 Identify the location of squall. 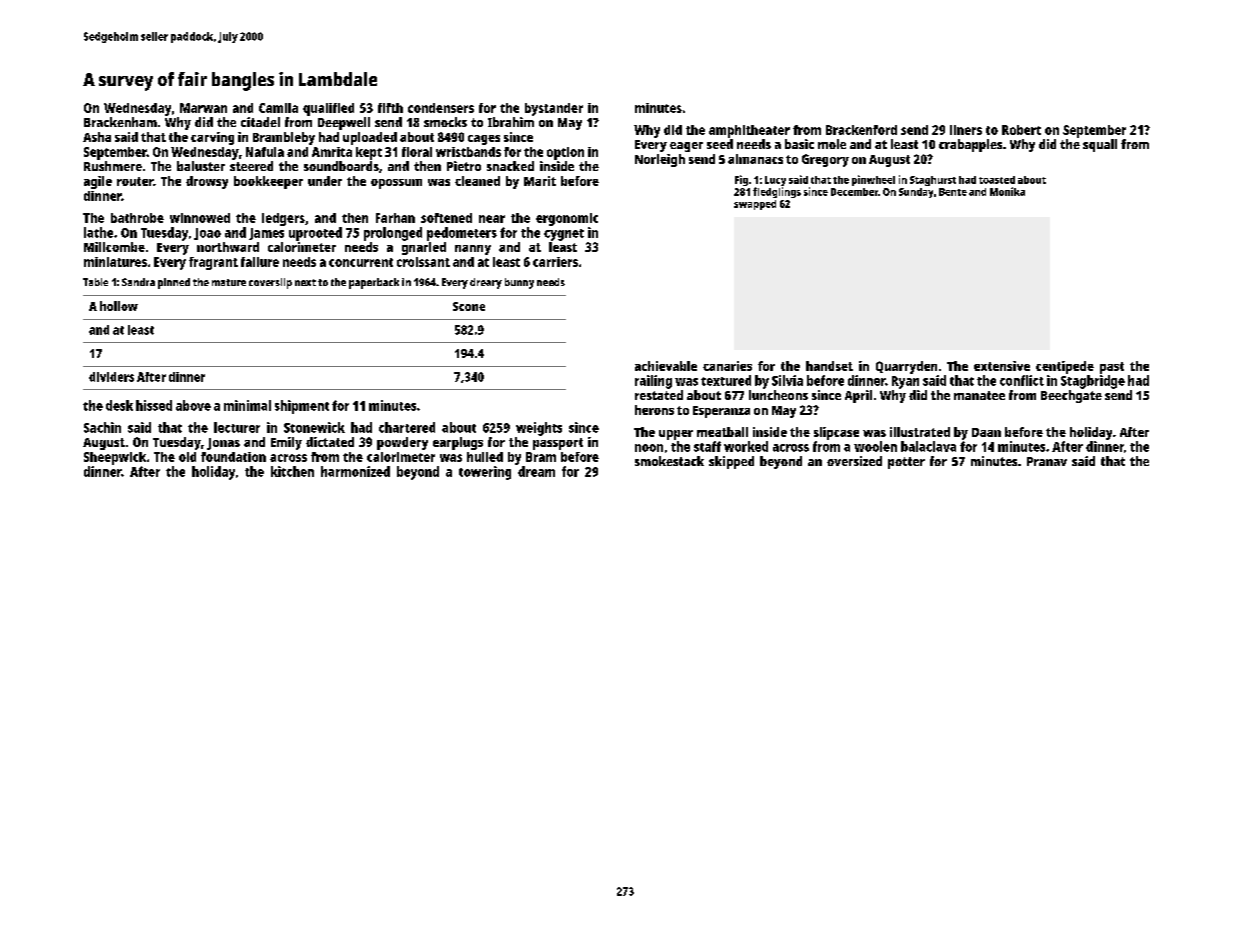
(1100, 145).
